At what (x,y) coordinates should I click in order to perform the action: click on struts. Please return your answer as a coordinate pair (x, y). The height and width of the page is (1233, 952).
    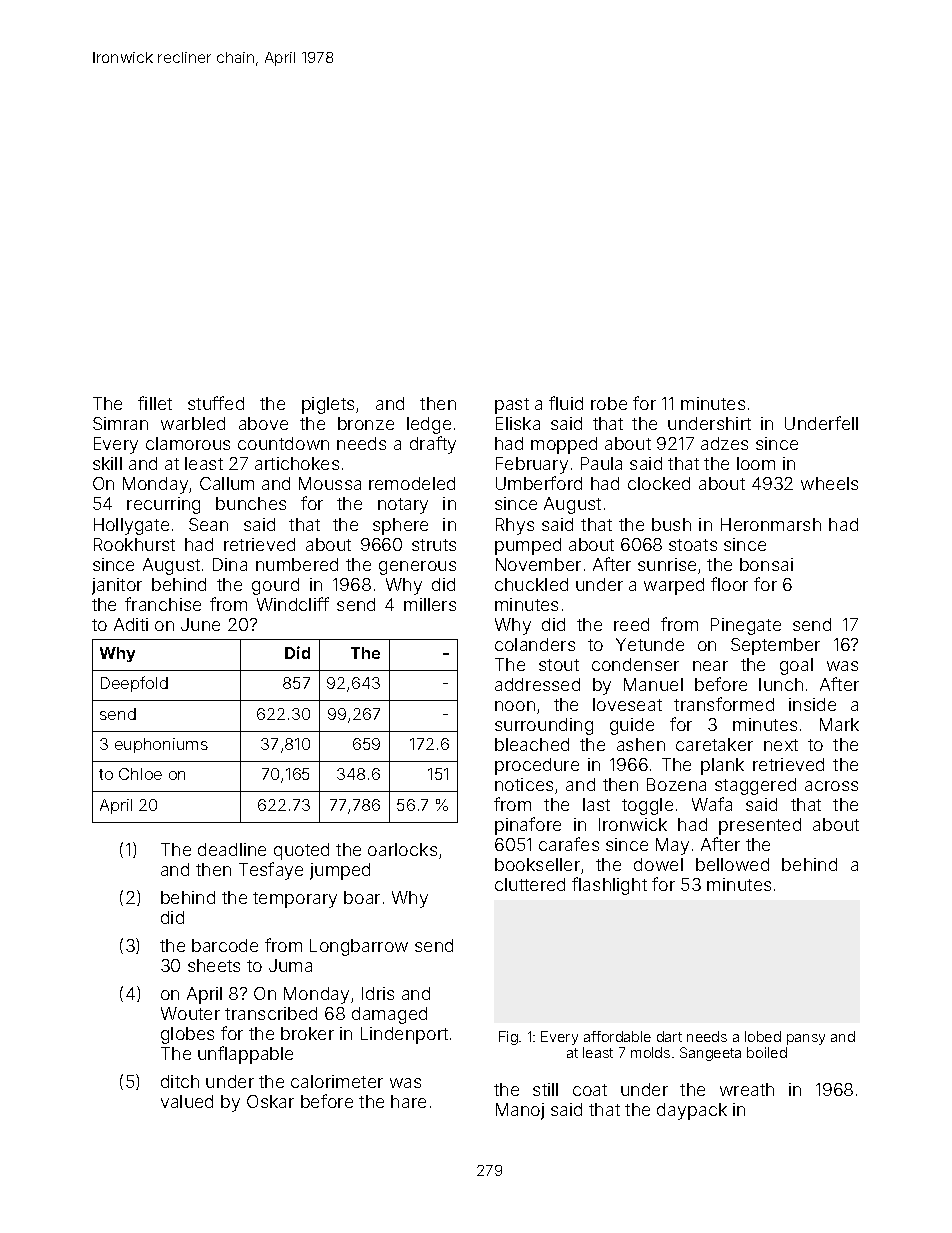
    Looking at the image, I should click on (434, 545).
